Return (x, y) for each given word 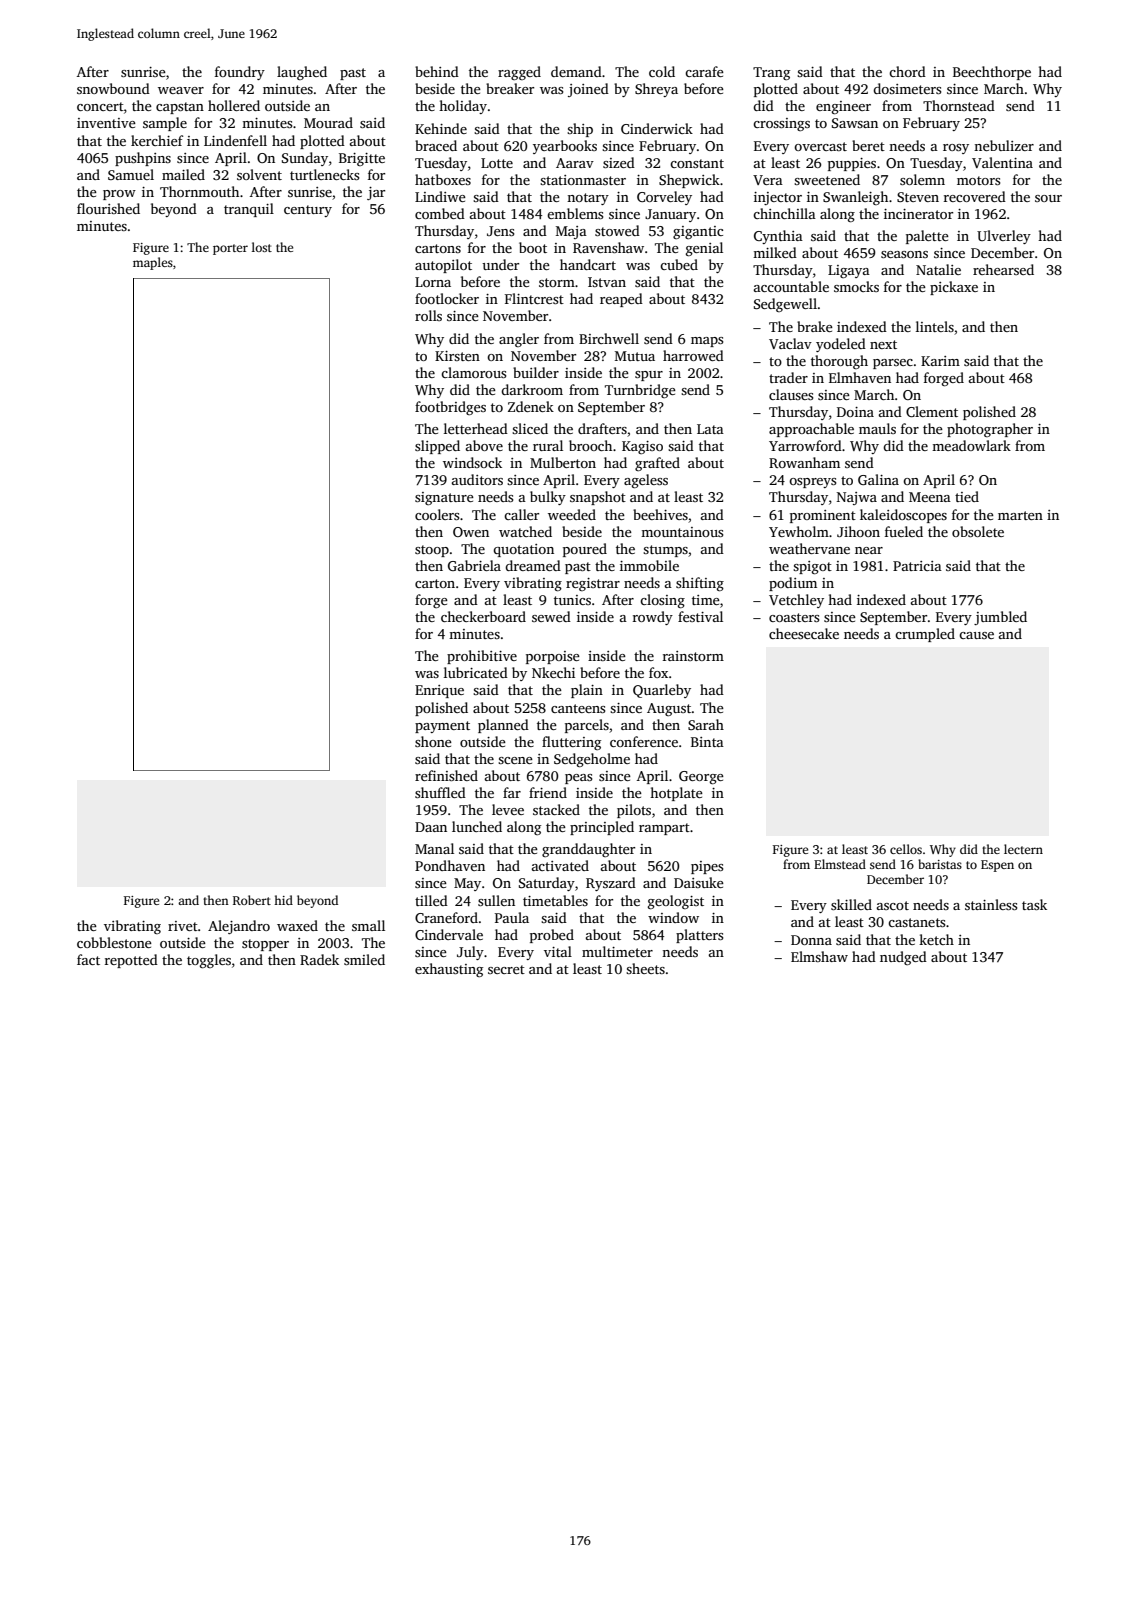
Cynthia (778, 237)
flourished (108, 208)
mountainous (682, 532)
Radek (319, 959)
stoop (432, 551)
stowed (617, 230)
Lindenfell (235, 140)
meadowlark (971, 445)
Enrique (439, 691)
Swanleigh (855, 198)
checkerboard (483, 616)
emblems (575, 213)
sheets (645, 968)
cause (976, 635)
